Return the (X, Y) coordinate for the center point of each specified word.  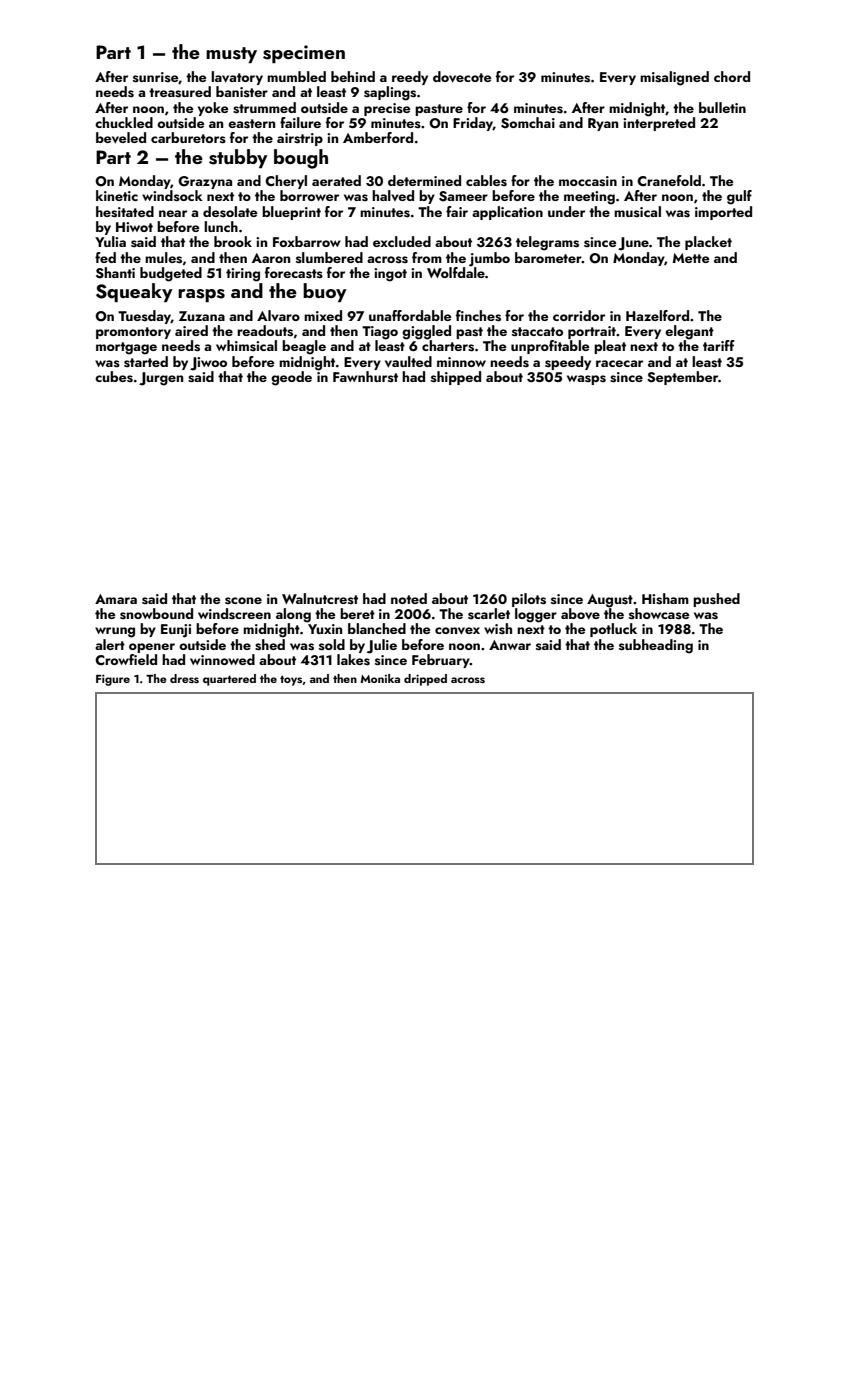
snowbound (156, 614)
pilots (529, 600)
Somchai (528, 123)
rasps (201, 295)
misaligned (674, 78)
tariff (719, 345)
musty (231, 55)
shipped (456, 378)
